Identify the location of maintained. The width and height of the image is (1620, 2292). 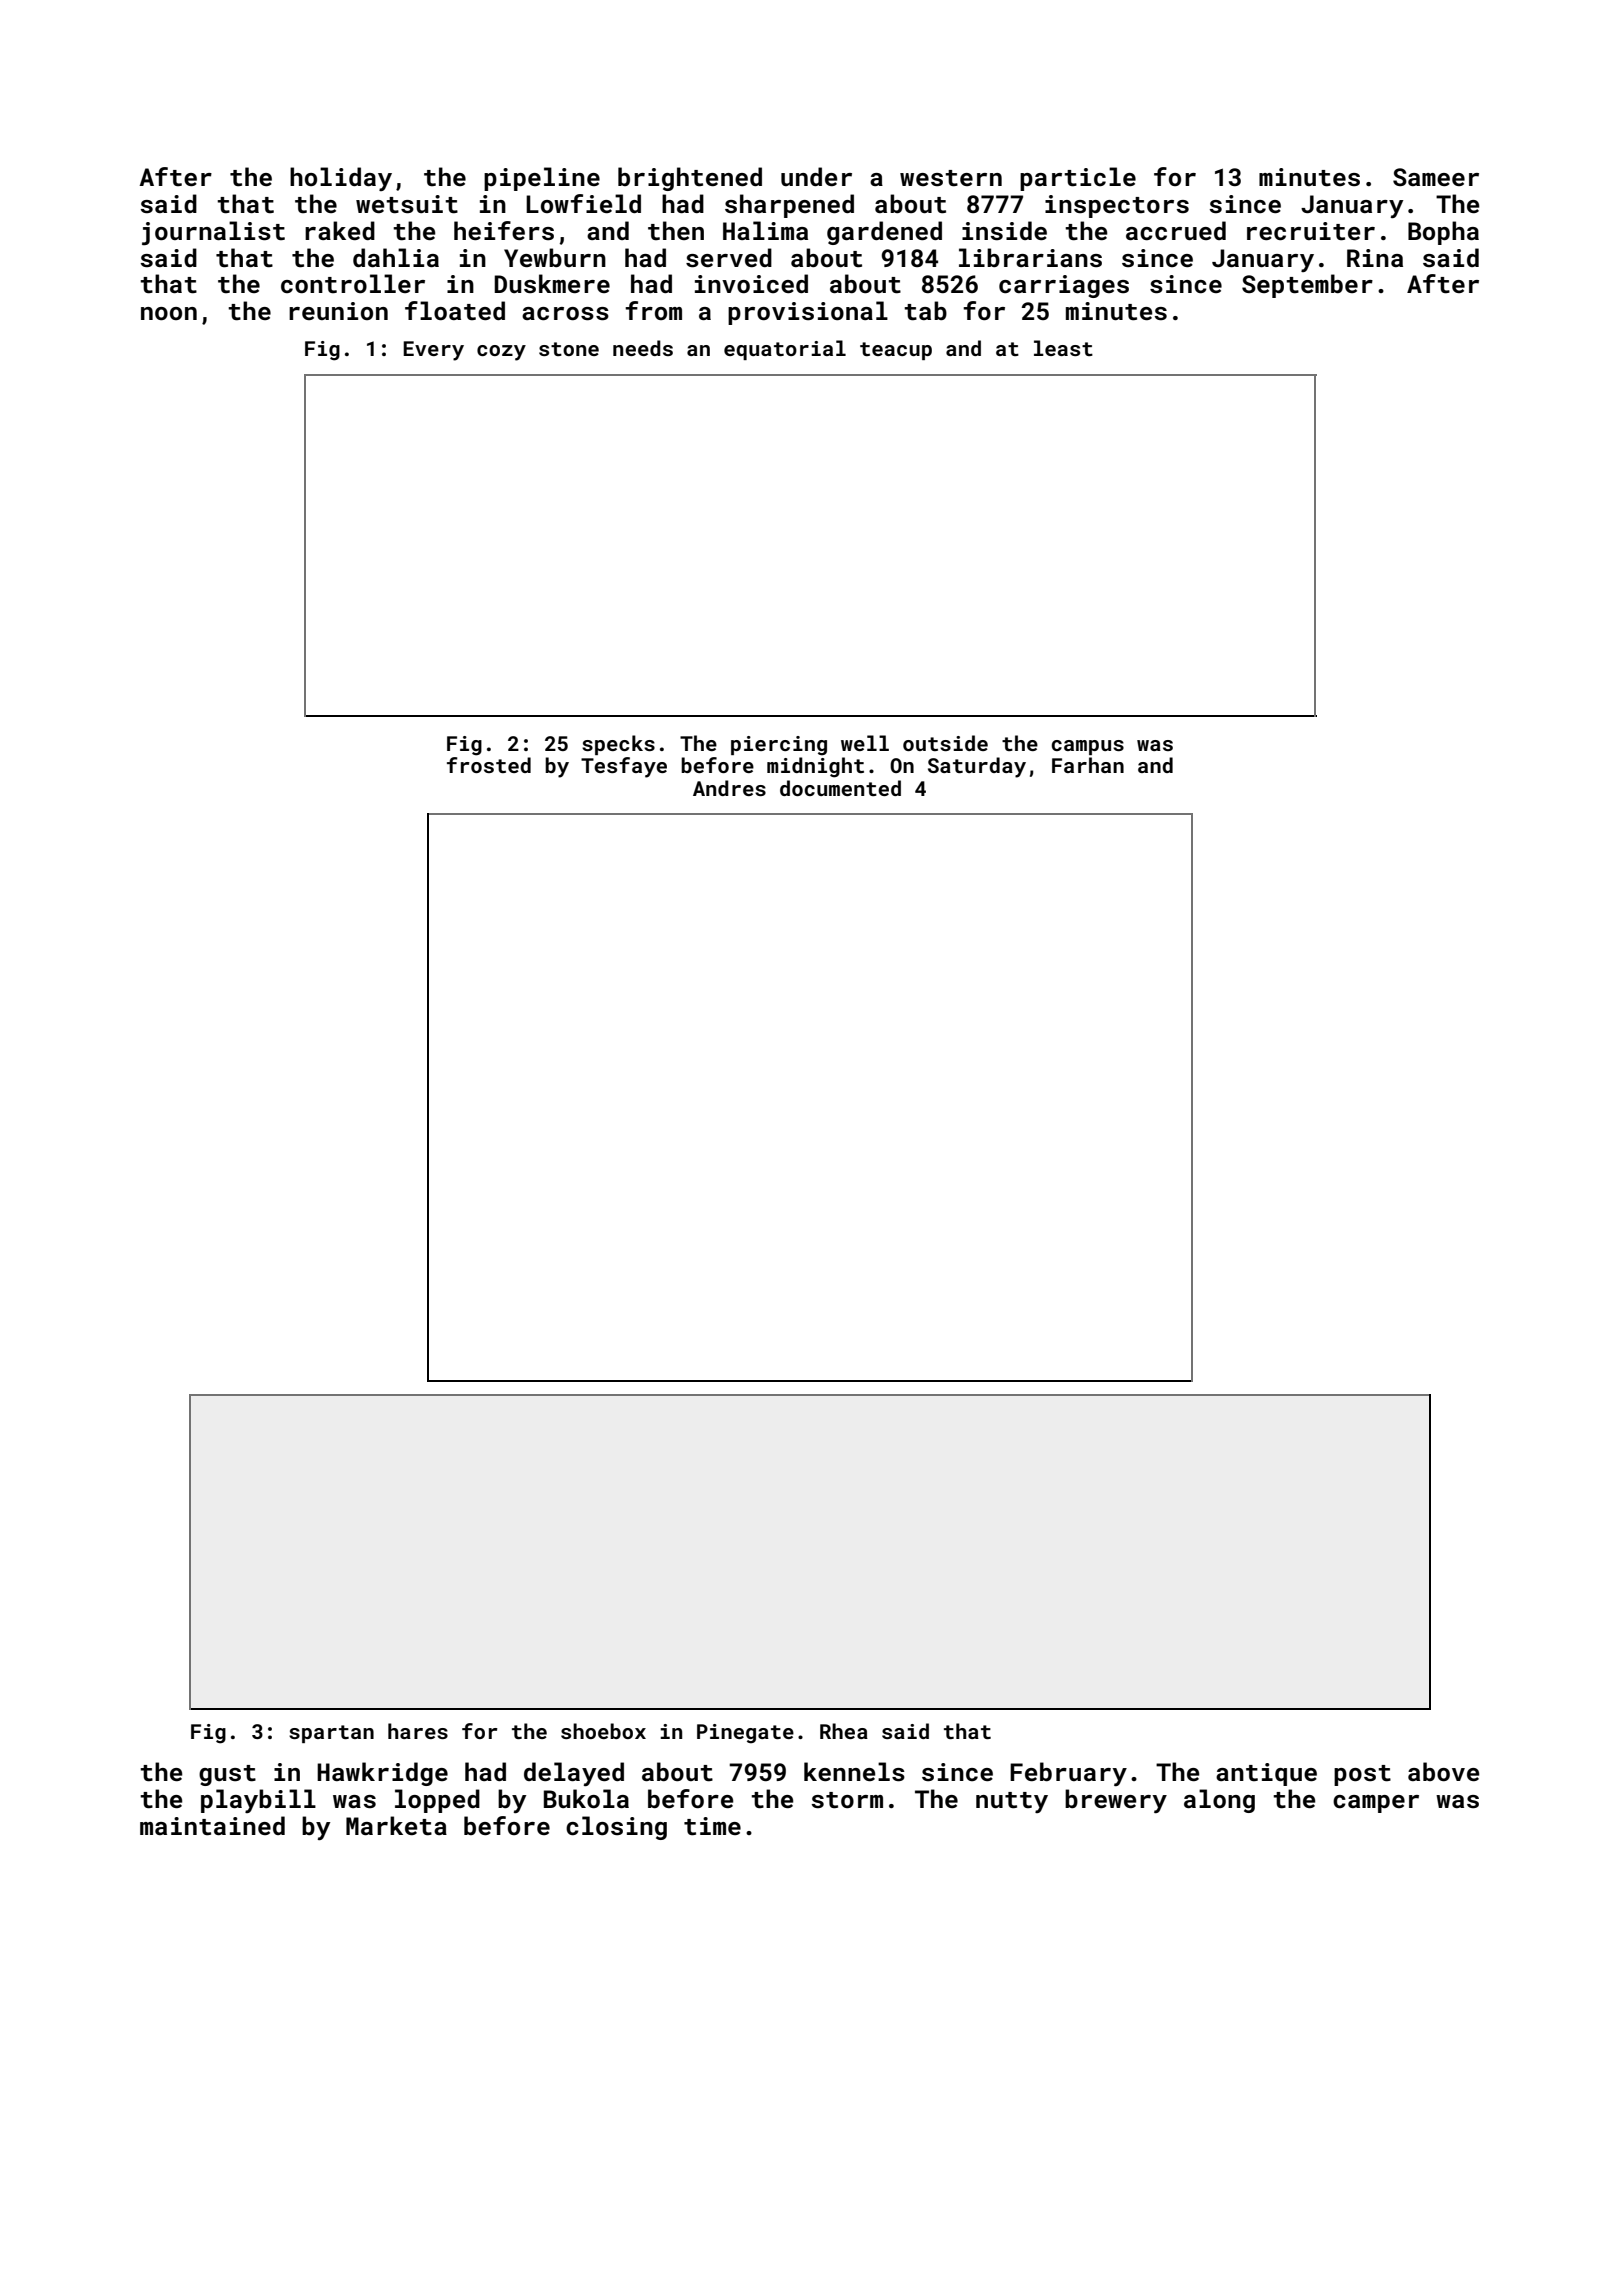
(212, 1826).
